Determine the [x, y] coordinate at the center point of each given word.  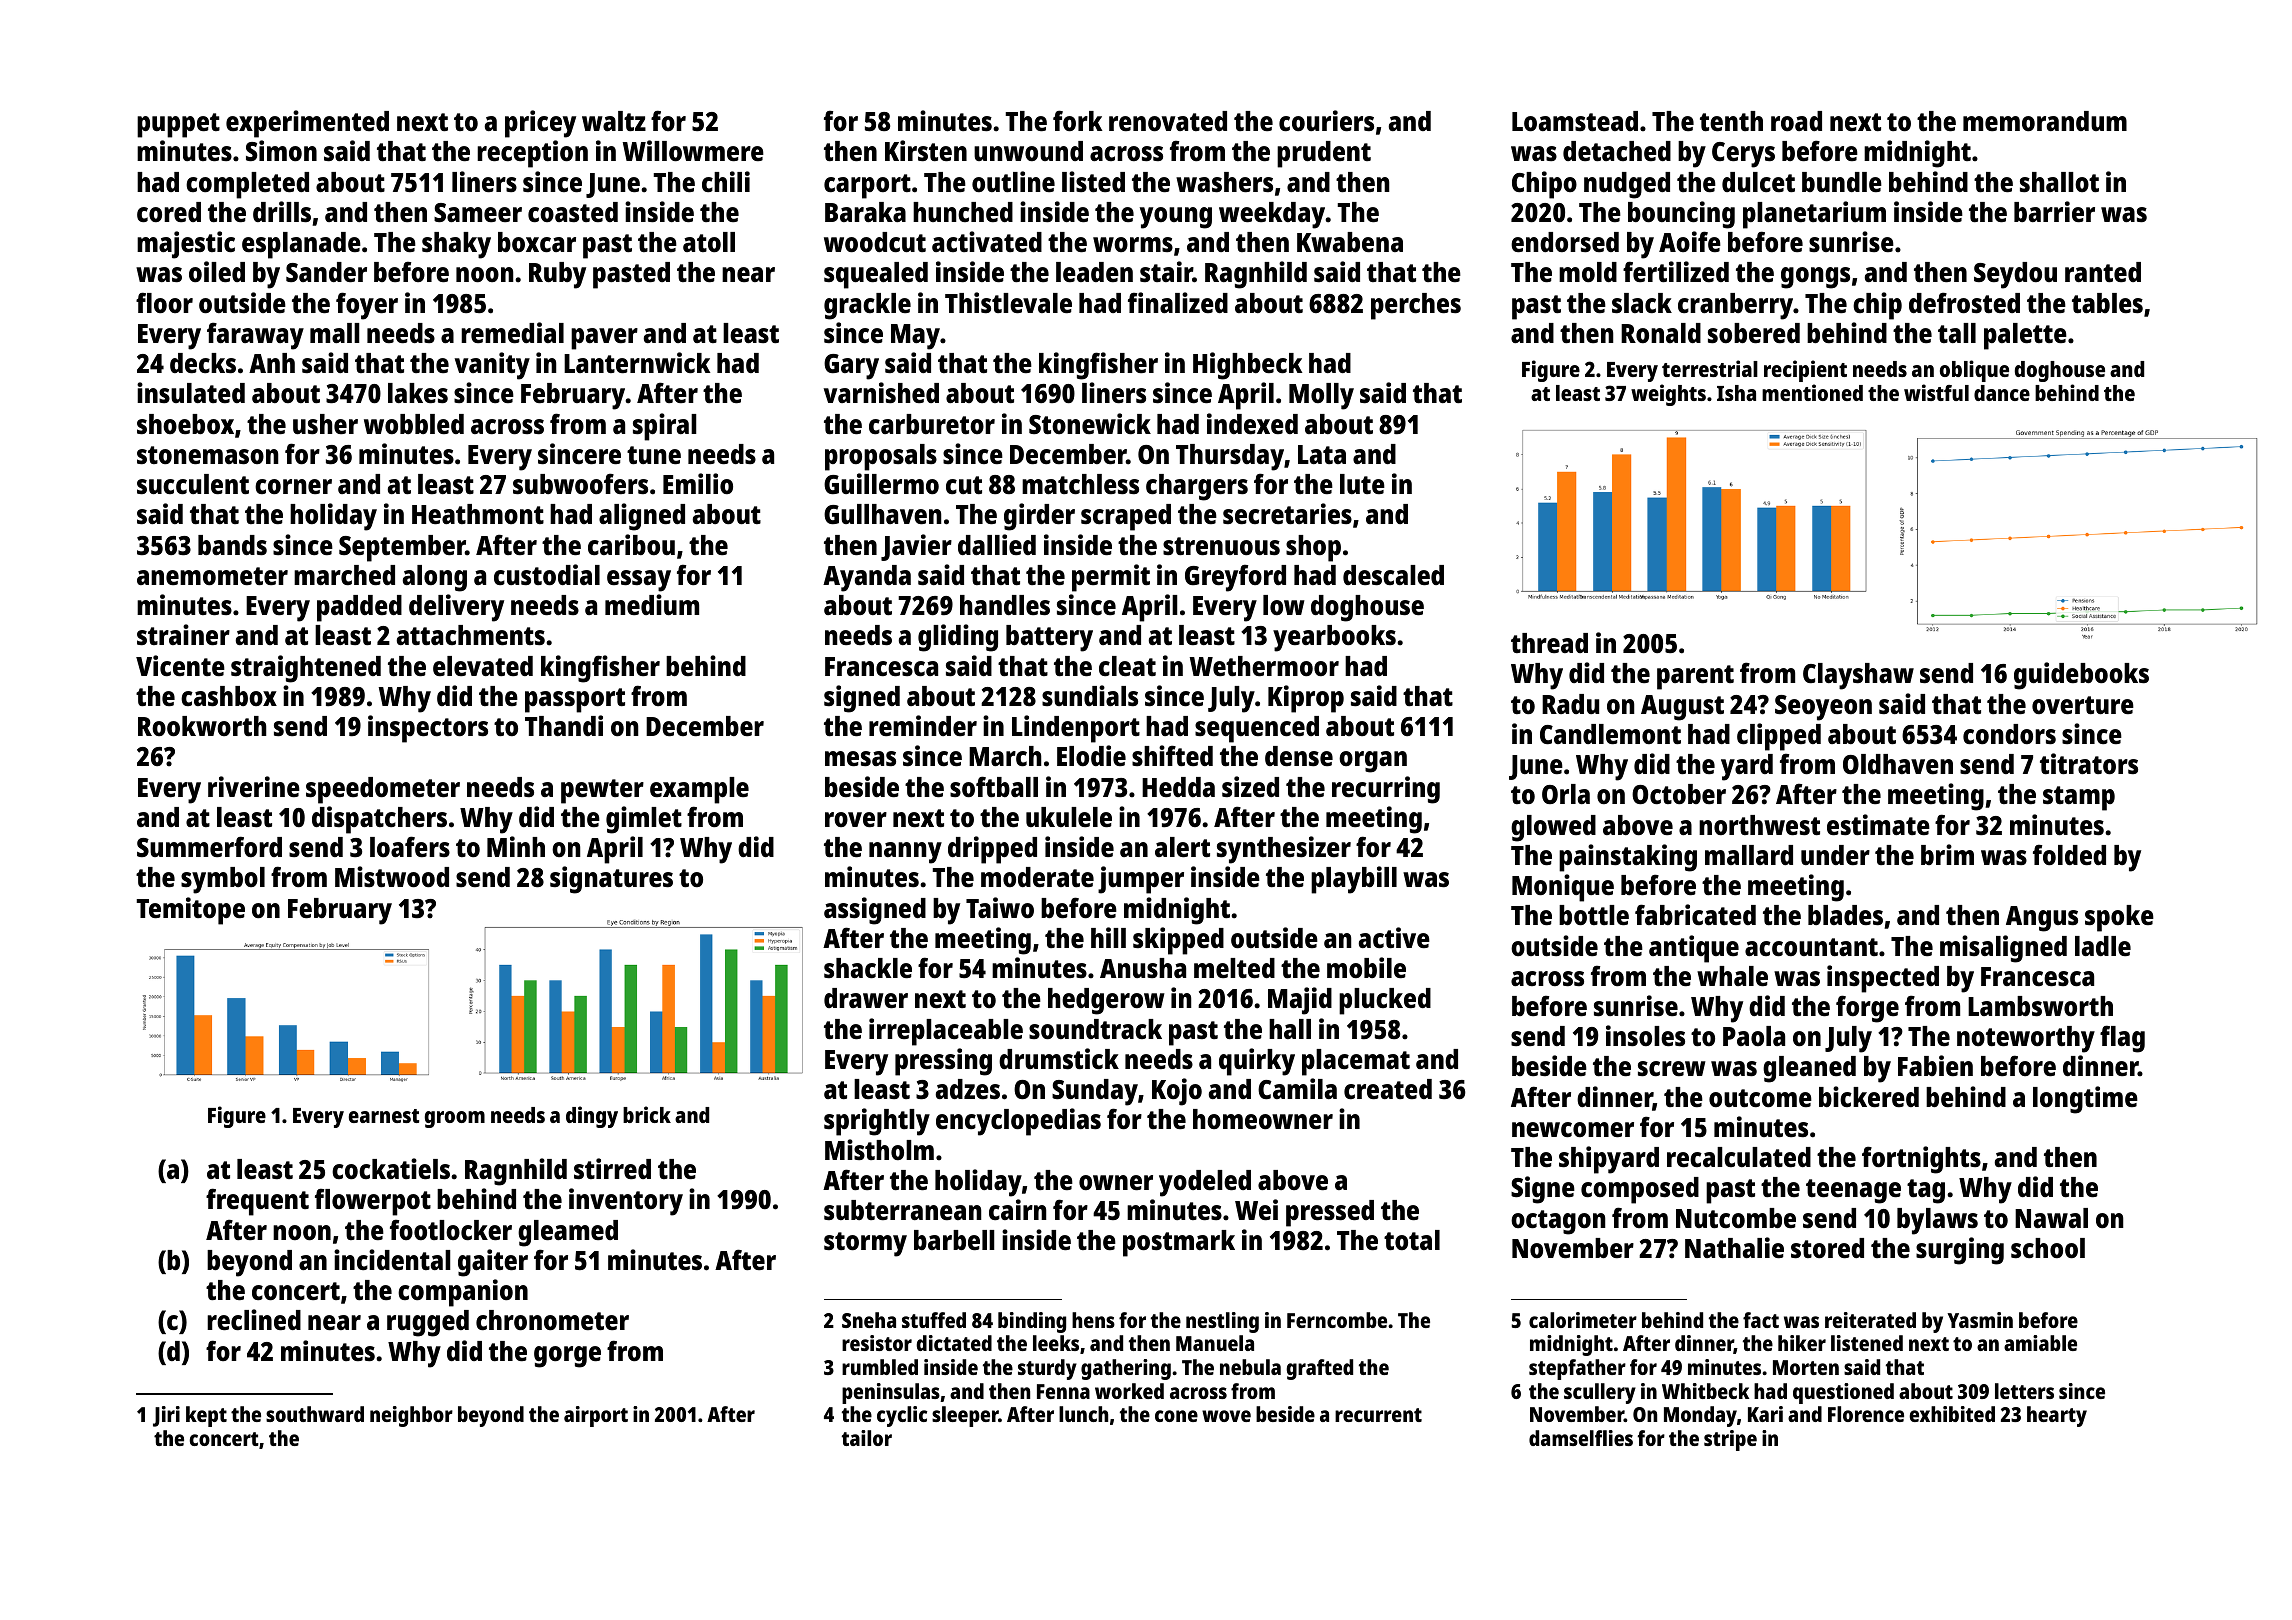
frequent [257, 1202]
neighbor [411, 1416]
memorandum [2045, 121]
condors [2009, 734]
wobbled [414, 424]
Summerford [209, 846]
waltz [614, 121]
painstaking [1628, 858]
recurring [1386, 790]
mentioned [1812, 392]
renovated [1168, 121]
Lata [1322, 454]
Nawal [2051, 1218]
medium [652, 604]
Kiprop [1306, 699]
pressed [1330, 1213]
